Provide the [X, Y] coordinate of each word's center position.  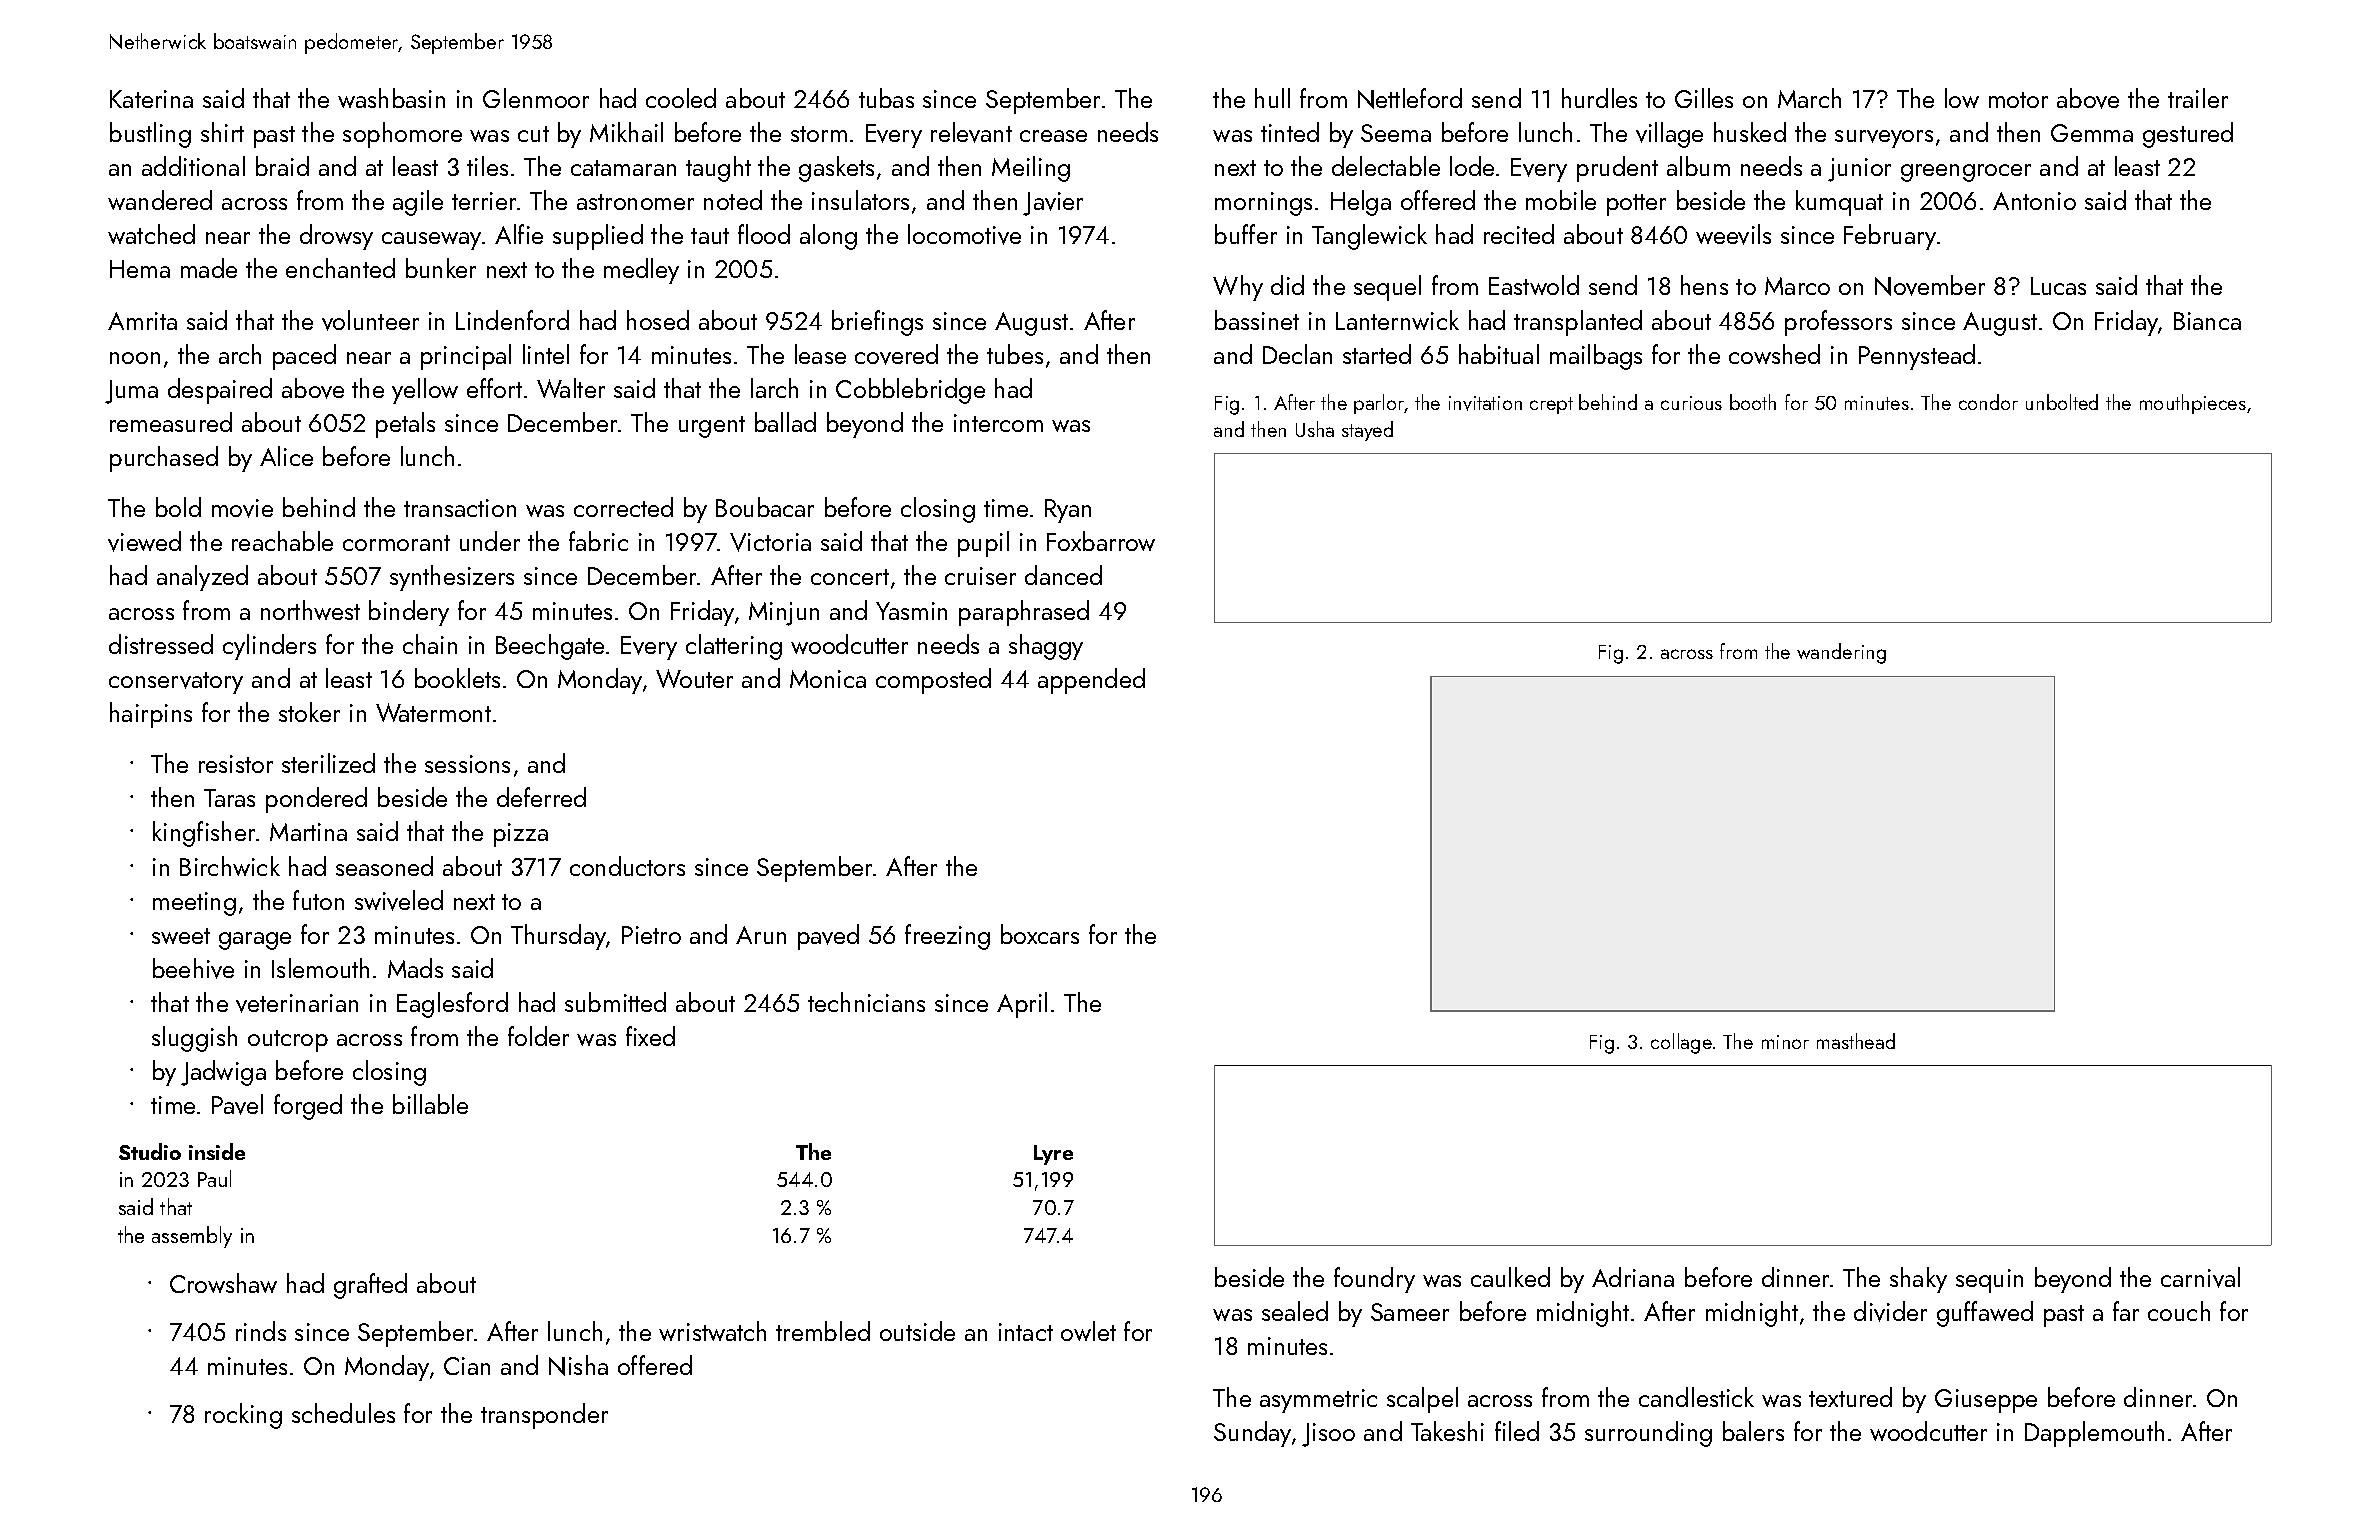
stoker [309, 712]
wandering [1841, 653]
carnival [2200, 1277]
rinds [261, 1331]
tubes [1015, 354]
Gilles [1704, 98]
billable [430, 1104]
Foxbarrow [1101, 541]
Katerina [151, 99]
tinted [1290, 132]
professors [1838, 323]
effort [494, 388]
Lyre [1053, 1155]
